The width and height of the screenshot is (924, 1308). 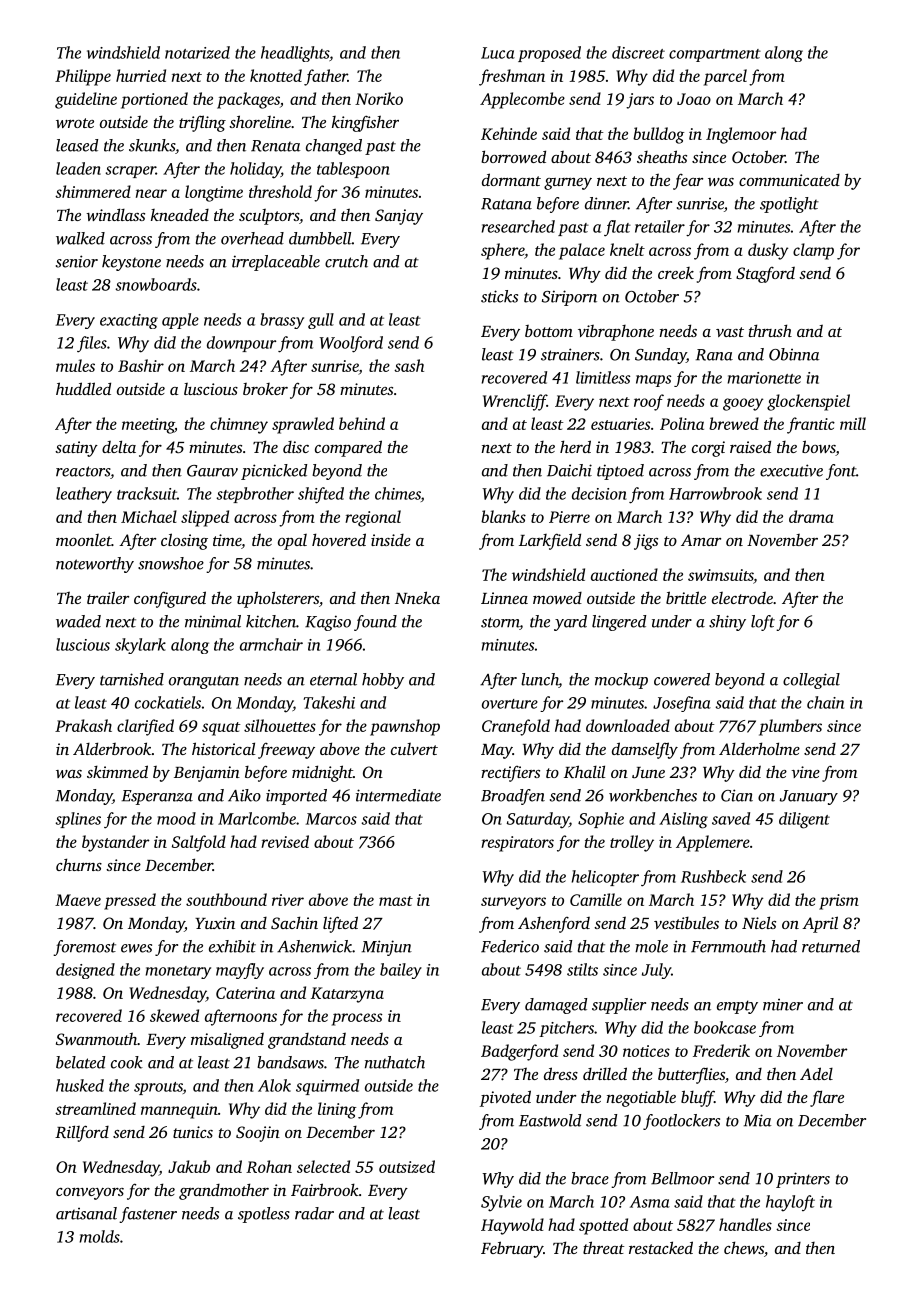 What do you see at coordinates (789, 180) in the screenshot?
I see `communicated` at bounding box center [789, 180].
